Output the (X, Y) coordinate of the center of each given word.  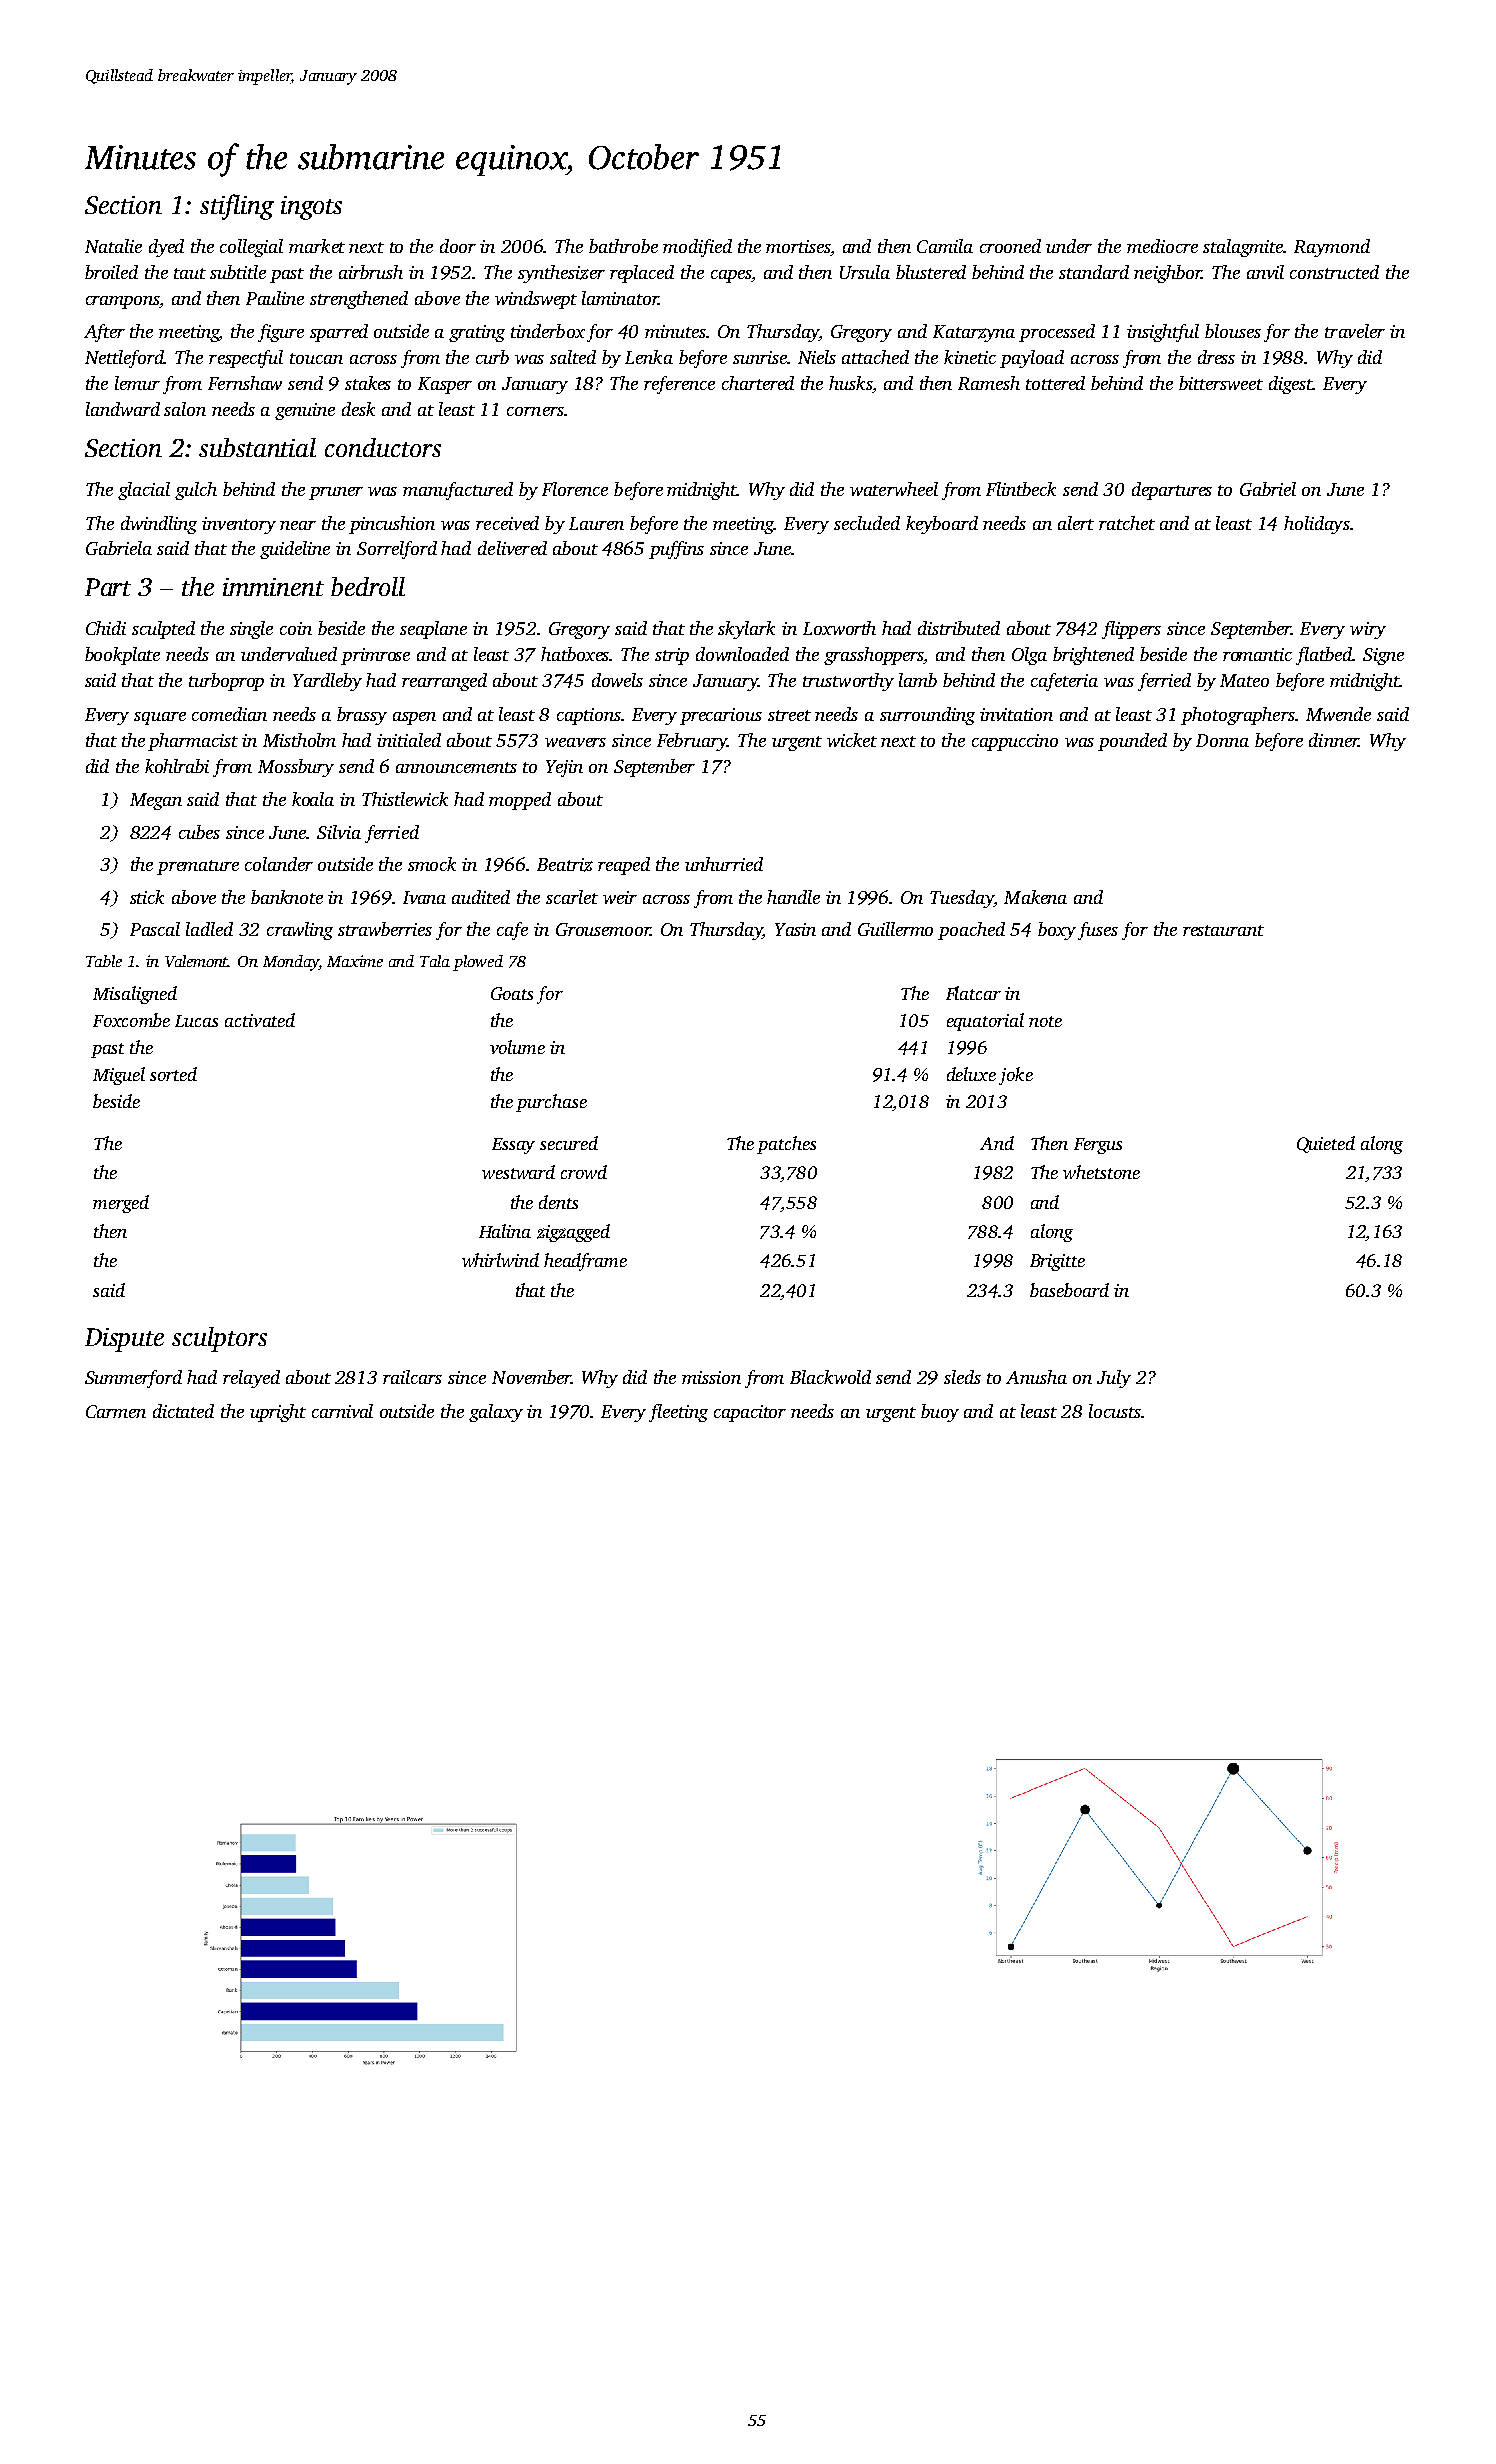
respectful (246, 359)
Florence (575, 489)
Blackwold (830, 1377)
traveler (1355, 331)
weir (620, 897)
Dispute (124, 1340)
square (160, 718)
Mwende (1338, 714)
